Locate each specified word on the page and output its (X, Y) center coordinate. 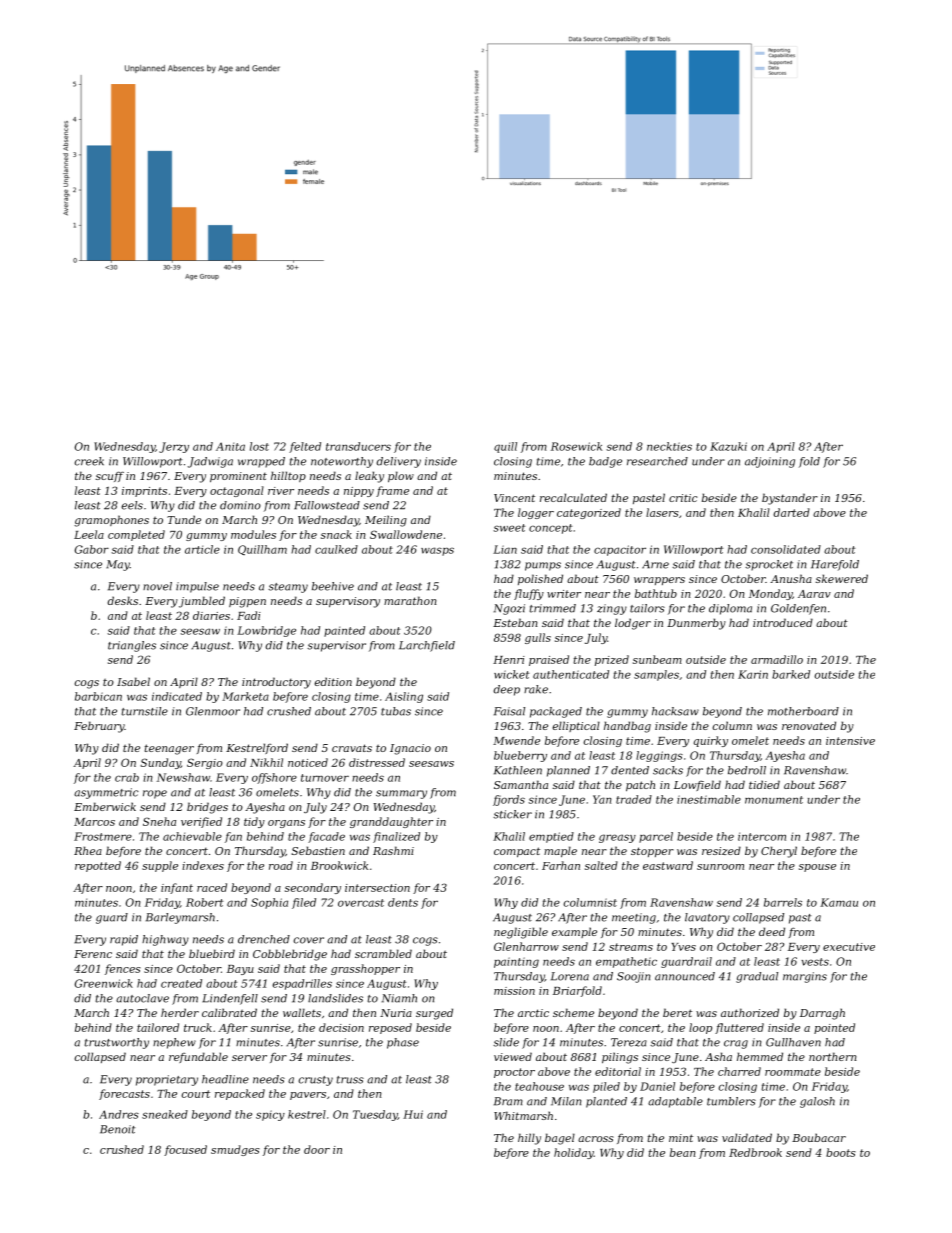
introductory (276, 683)
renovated (809, 725)
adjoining (770, 462)
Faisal (509, 711)
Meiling (386, 521)
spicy (270, 1115)
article (202, 549)
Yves (683, 947)
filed (304, 903)
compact (517, 852)
